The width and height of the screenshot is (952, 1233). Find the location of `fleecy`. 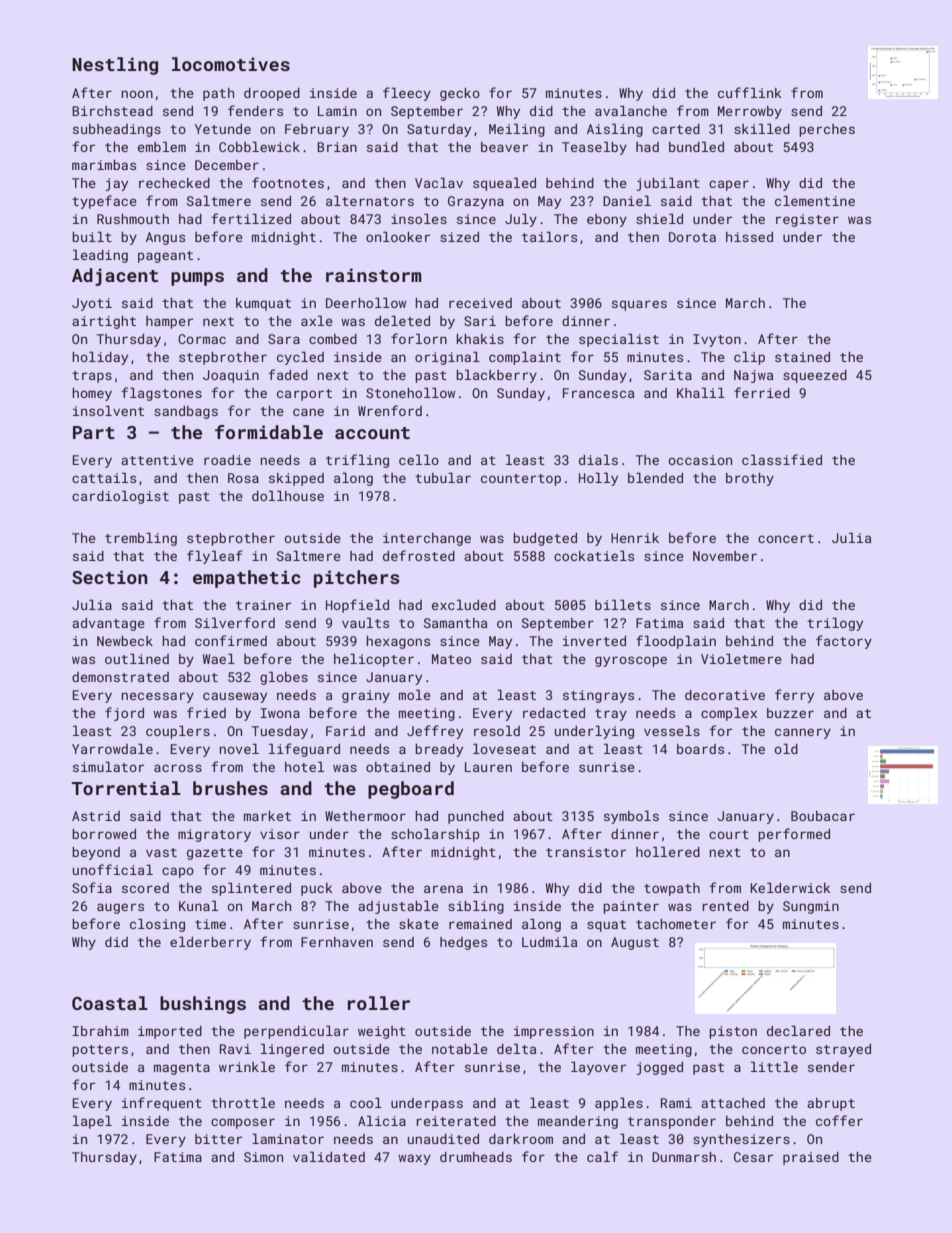

fleecy is located at coordinates (407, 94).
